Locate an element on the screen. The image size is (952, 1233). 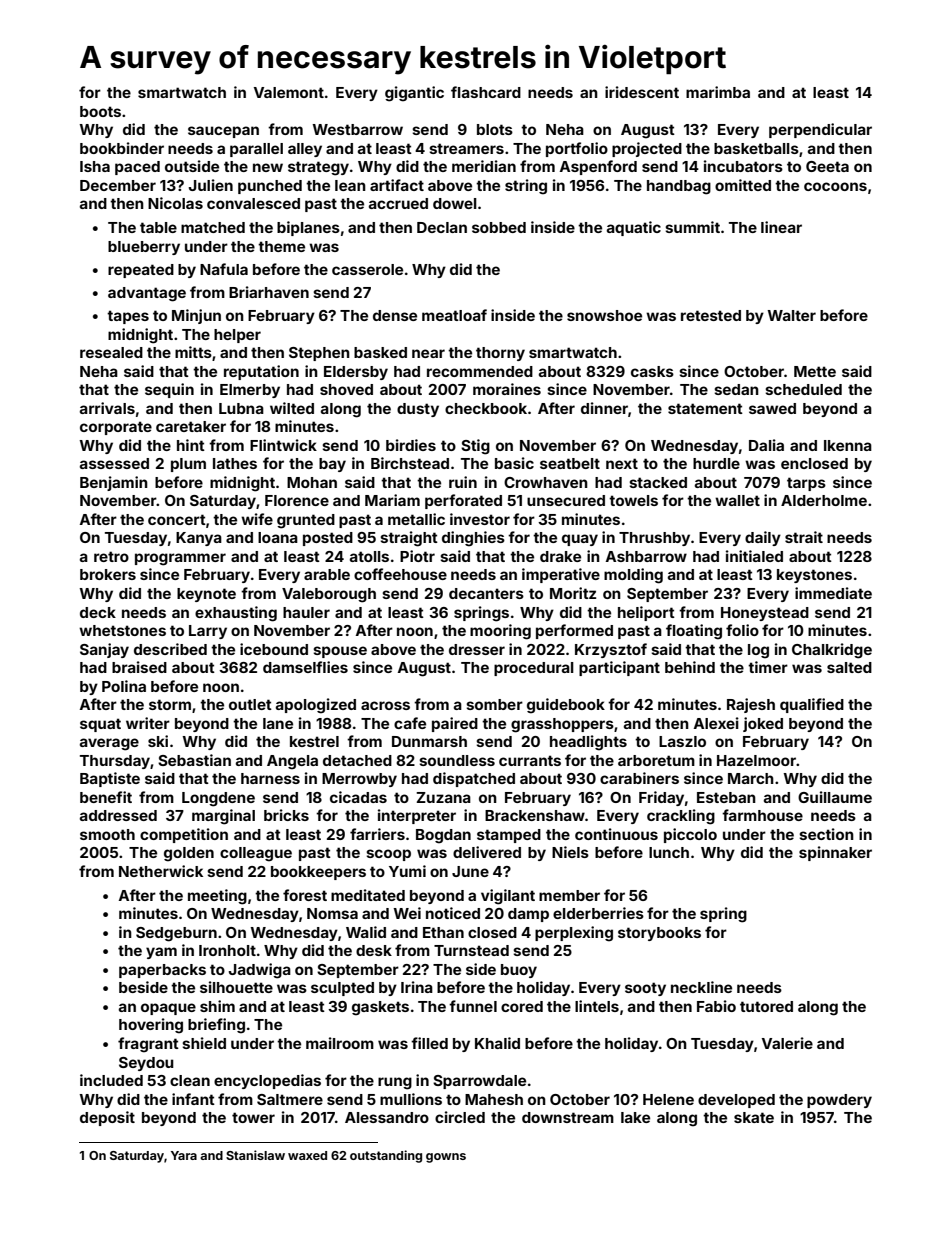
assessed is located at coordinates (114, 463).
